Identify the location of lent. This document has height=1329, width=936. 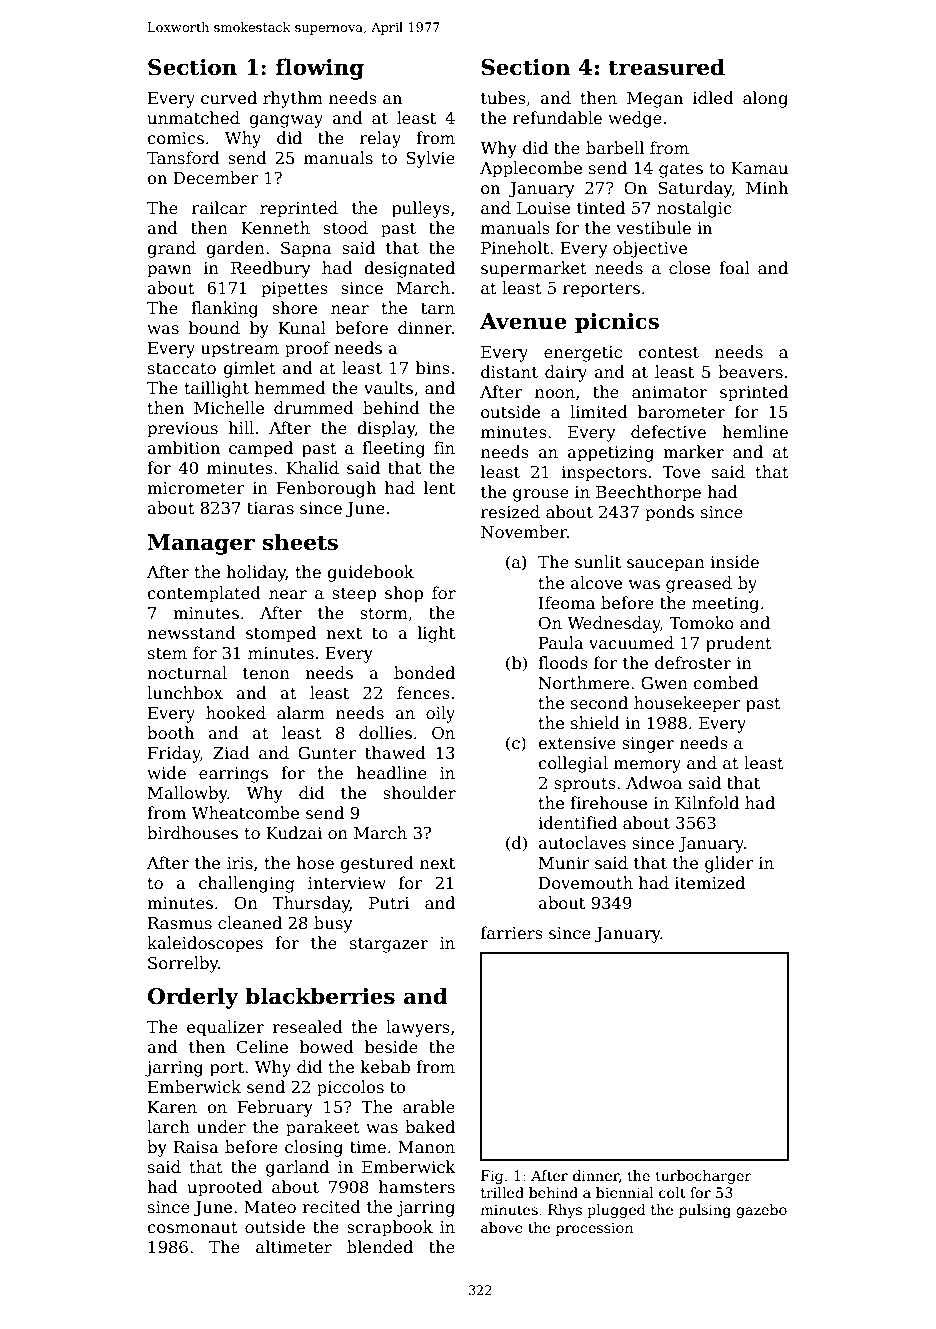
(439, 488).
